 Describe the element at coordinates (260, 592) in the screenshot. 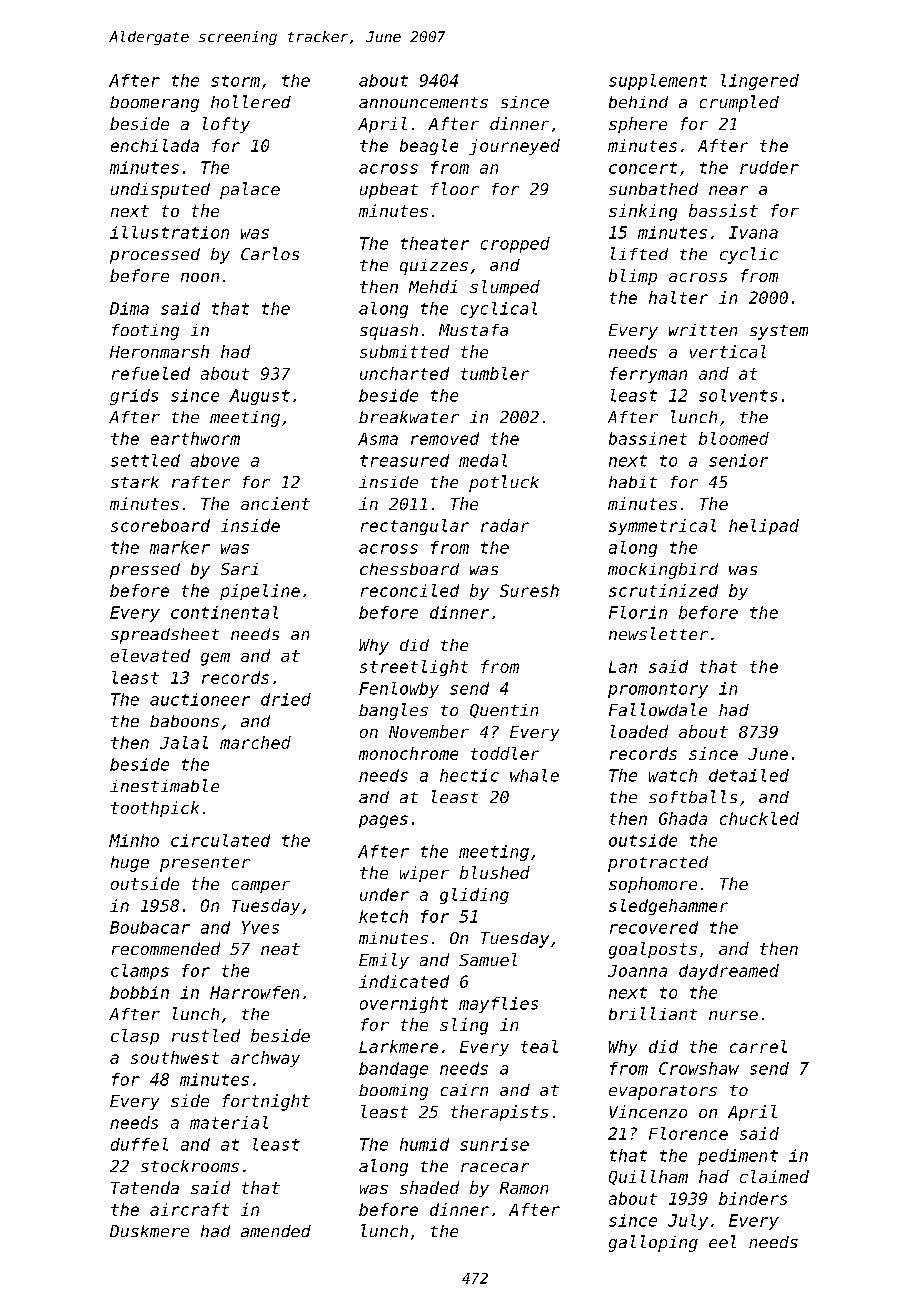

I see `pipeline` at that location.
